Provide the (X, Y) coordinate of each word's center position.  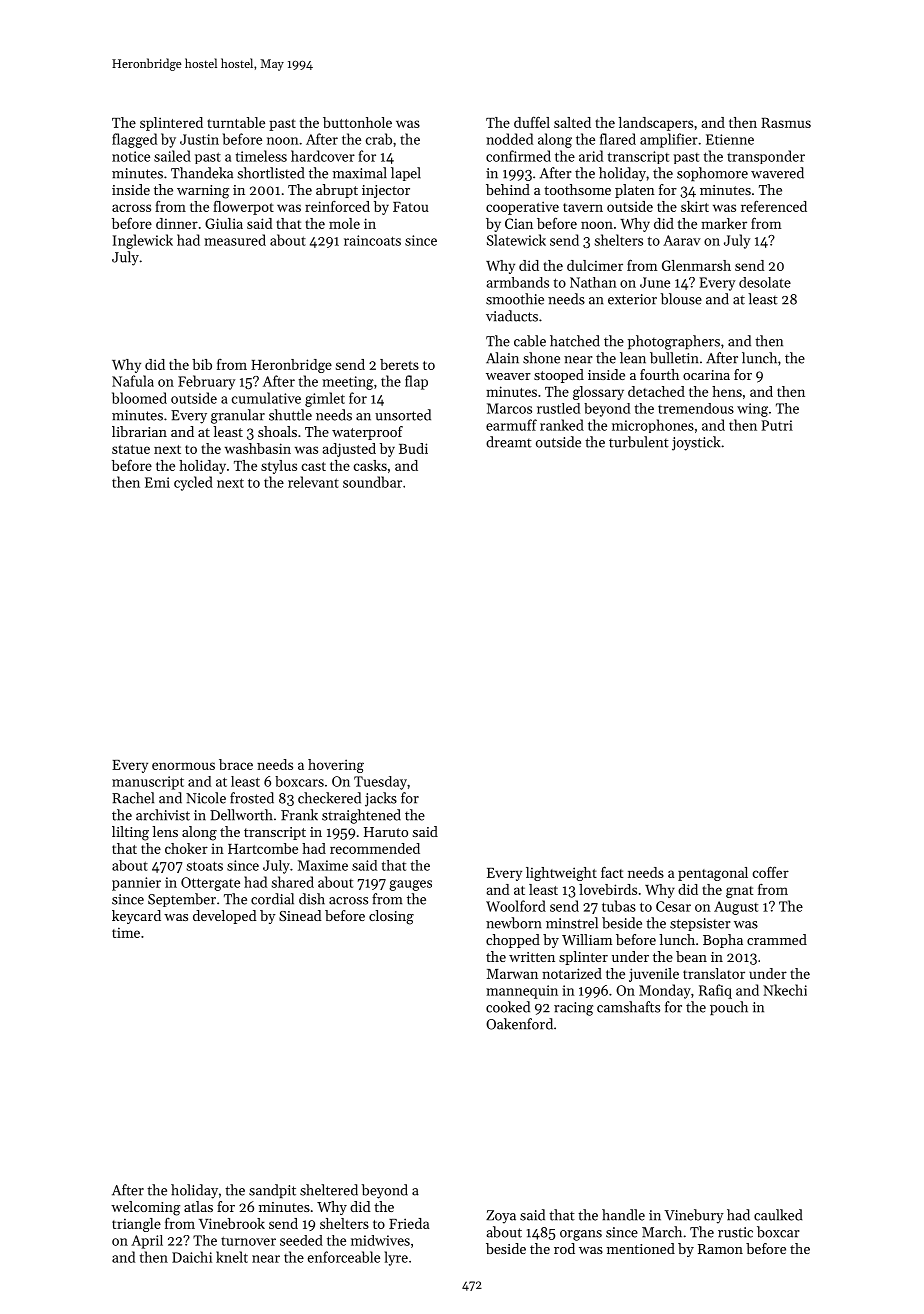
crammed (777, 939)
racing (573, 1009)
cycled (193, 483)
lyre (396, 1258)
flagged (134, 140)
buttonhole (357, 122)
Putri (777, 425)
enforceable (344, 1257)
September (182, 900)
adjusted (349, 450)
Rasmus (786, 122)
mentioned (641, 1248)
